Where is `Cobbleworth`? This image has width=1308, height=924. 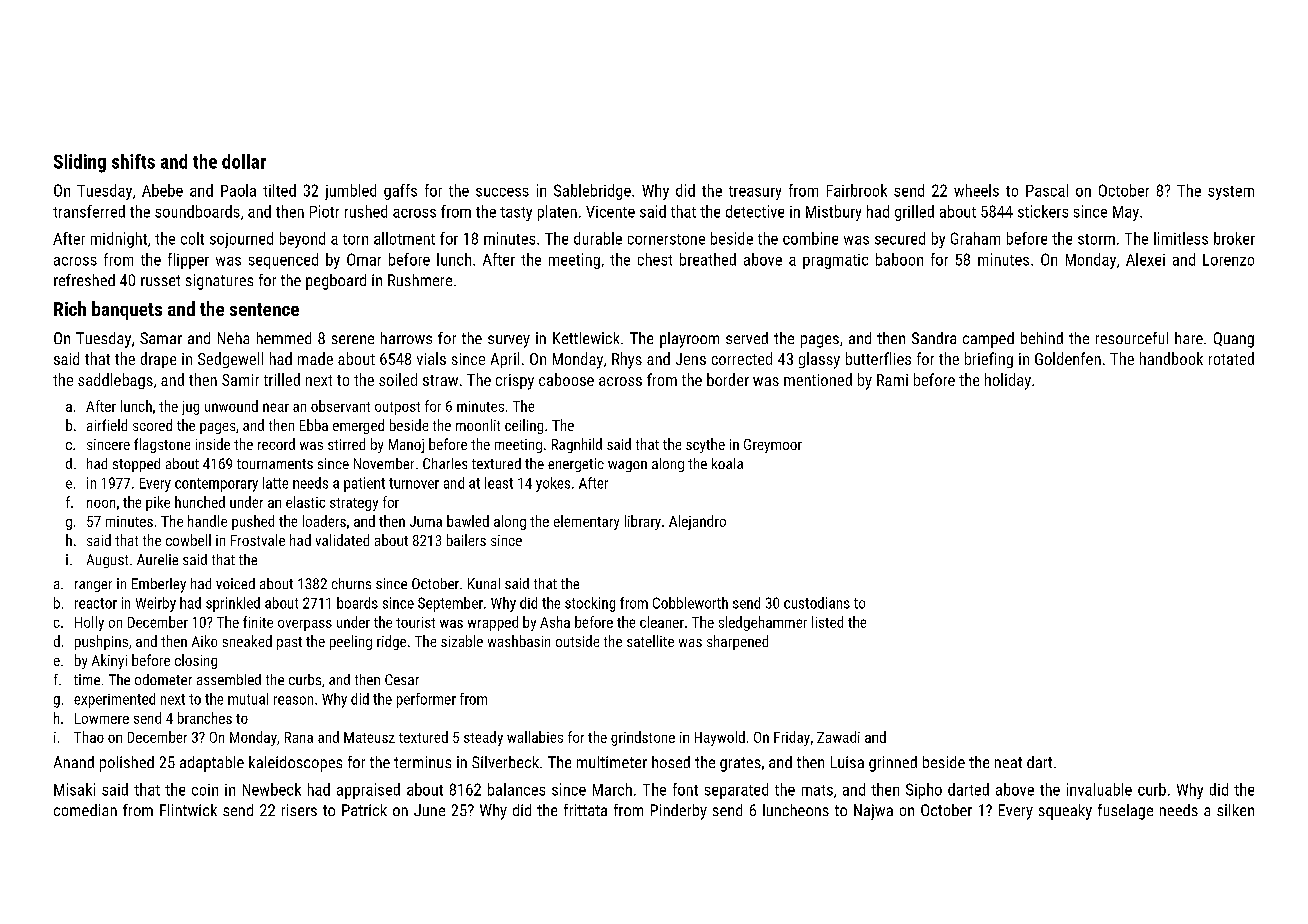 Cobbleworth is located at coordinates (690, 603).
